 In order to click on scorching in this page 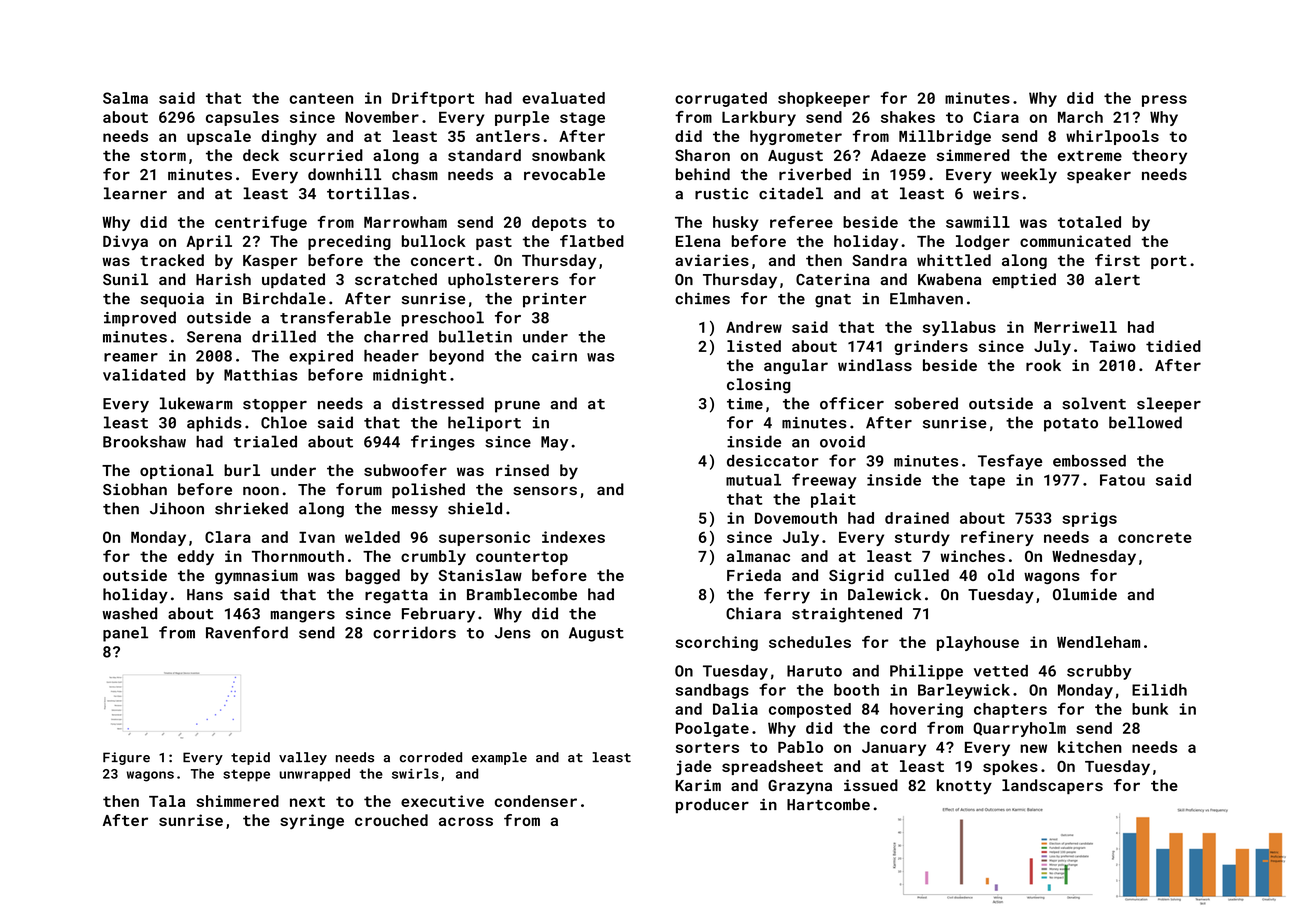, I will do `click(717, 643)`.
